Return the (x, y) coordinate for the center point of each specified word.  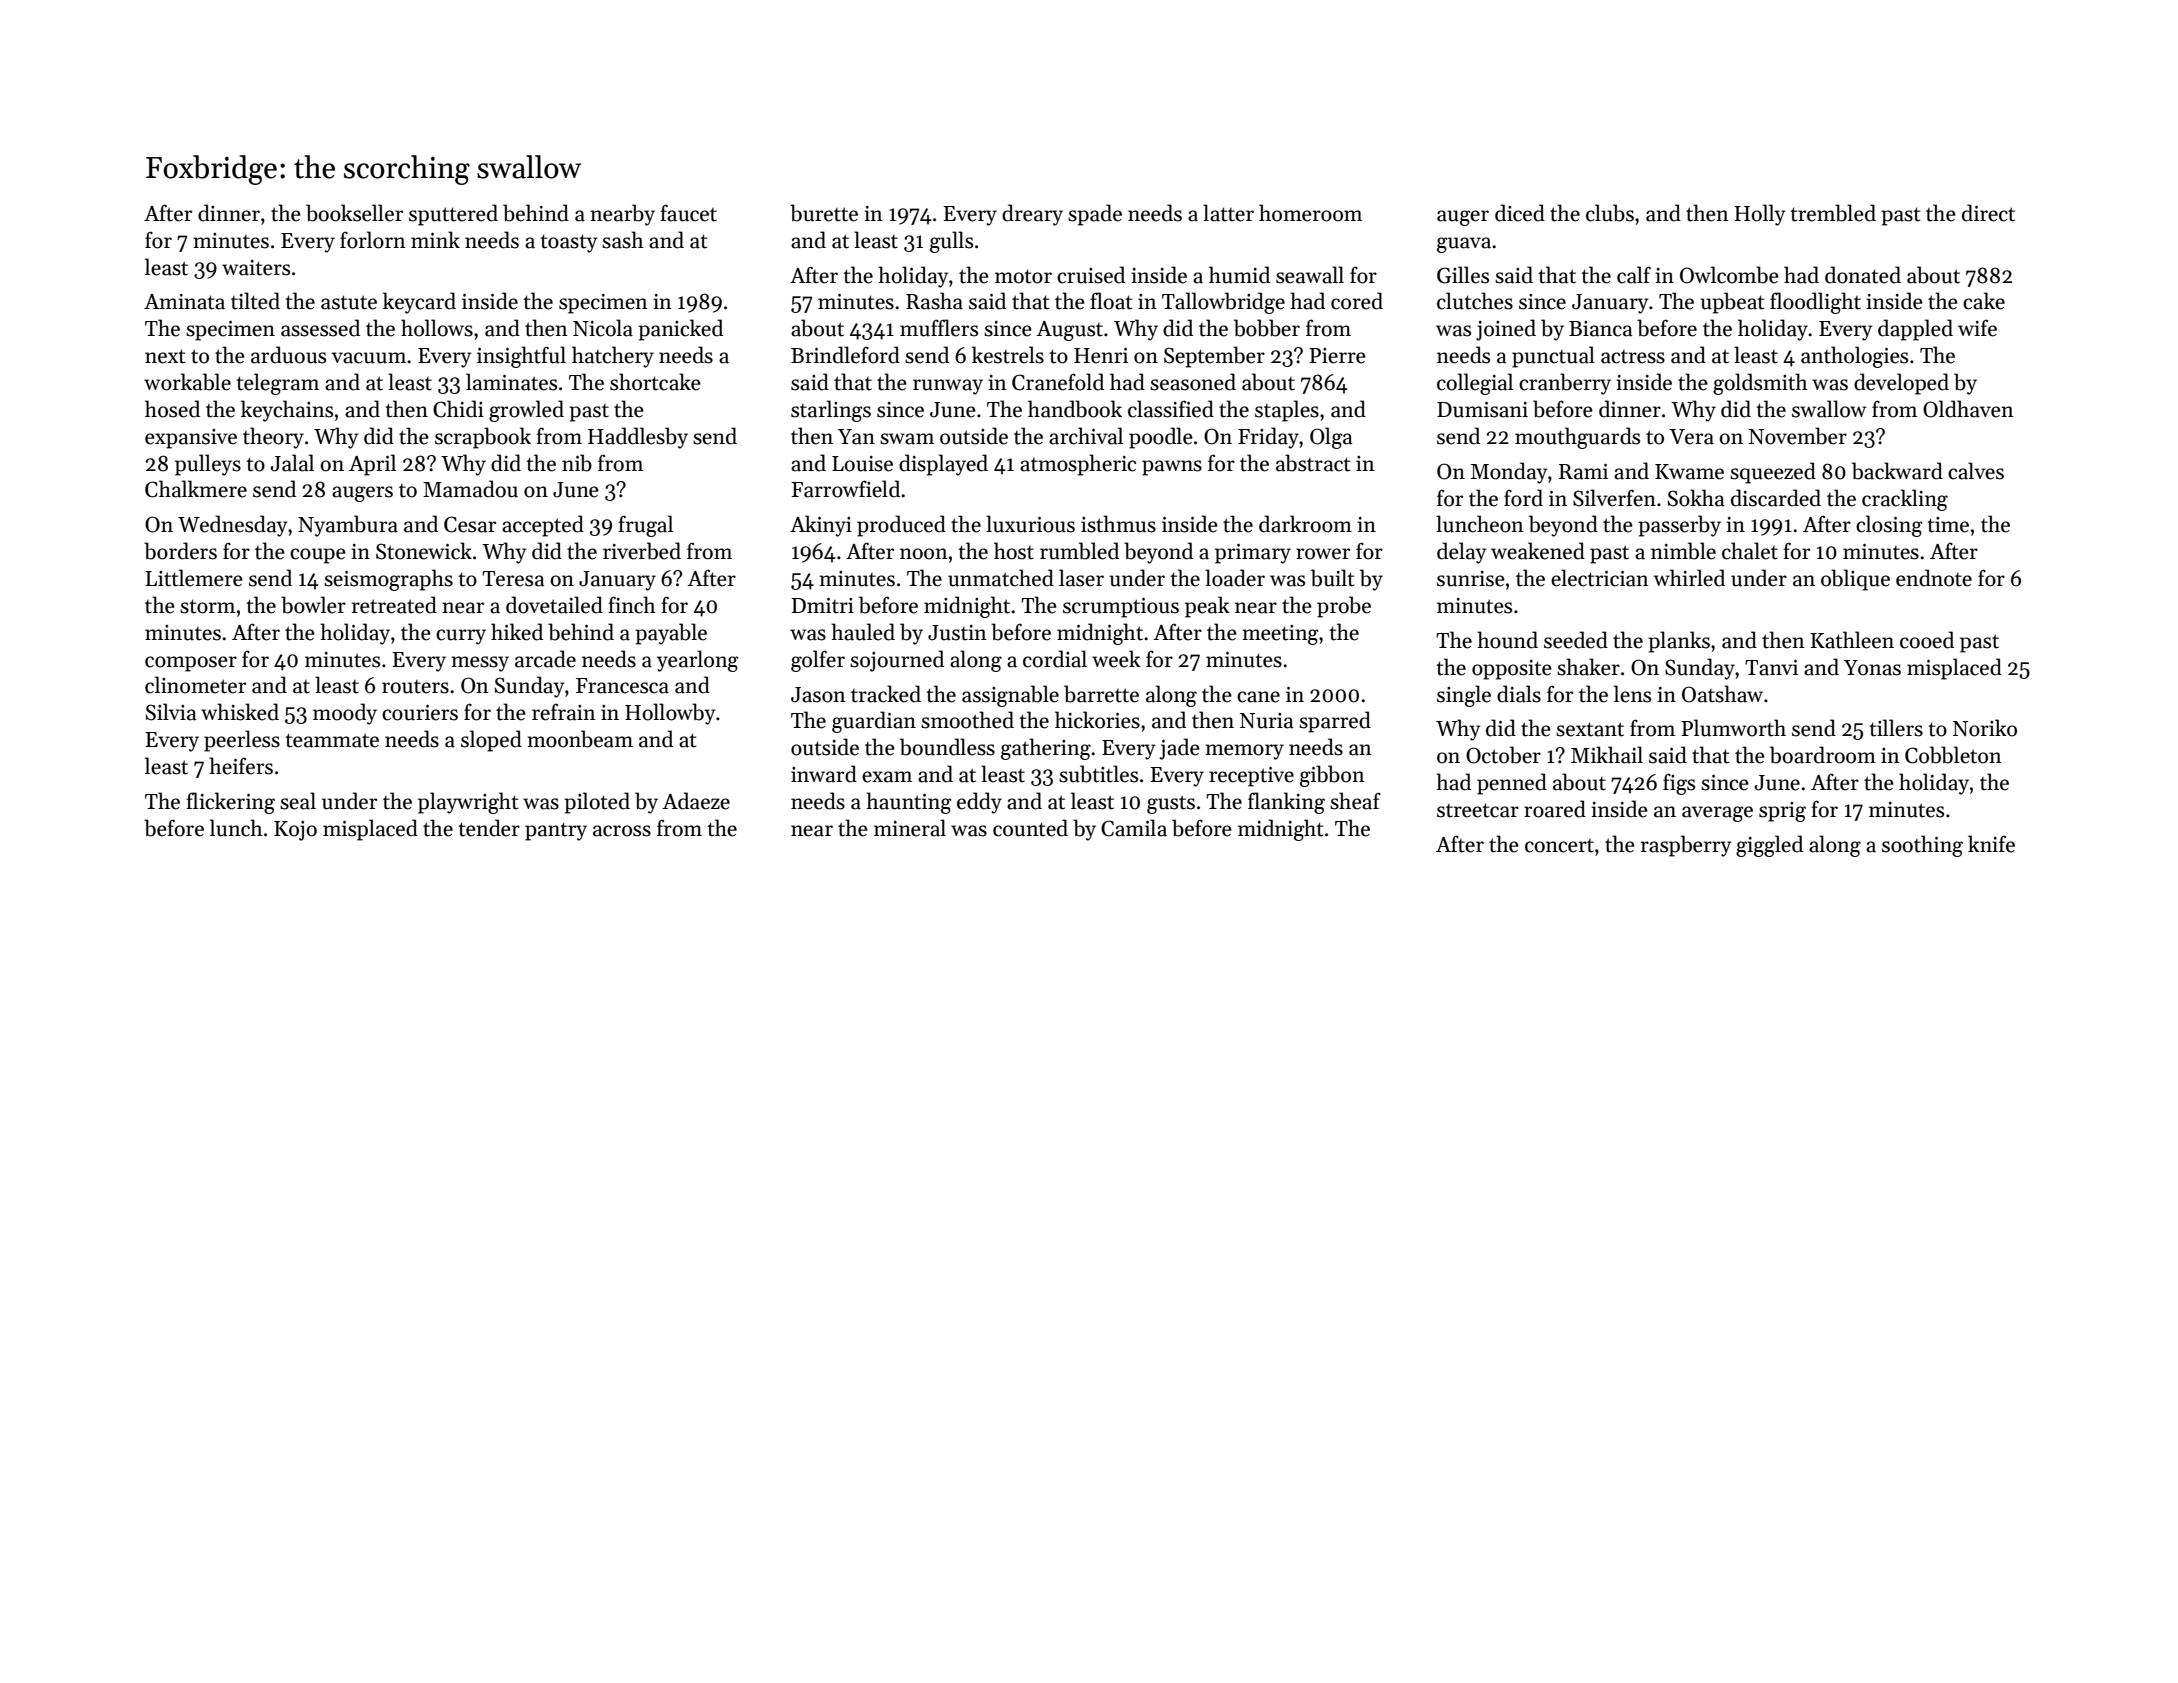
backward (1897, 471)
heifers (241, 766)
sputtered (453, 215)
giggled (1769, 846)
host (1014, 551)
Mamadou (470, 489)
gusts (1171, 804)
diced (1520, 213)
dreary (1032, 215)
